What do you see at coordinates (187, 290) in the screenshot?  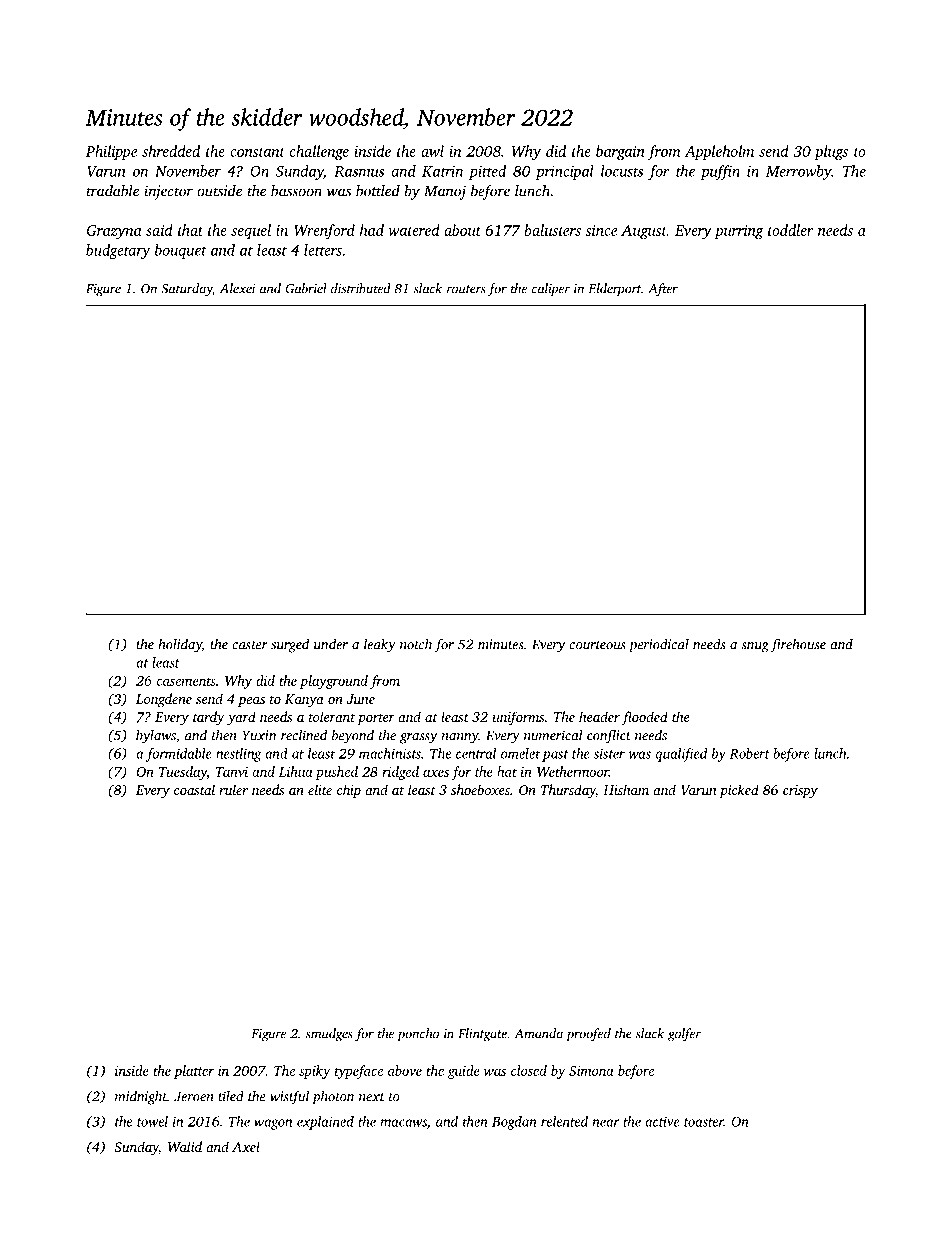 I see `Saturday` at bounding box center [187, 290].
